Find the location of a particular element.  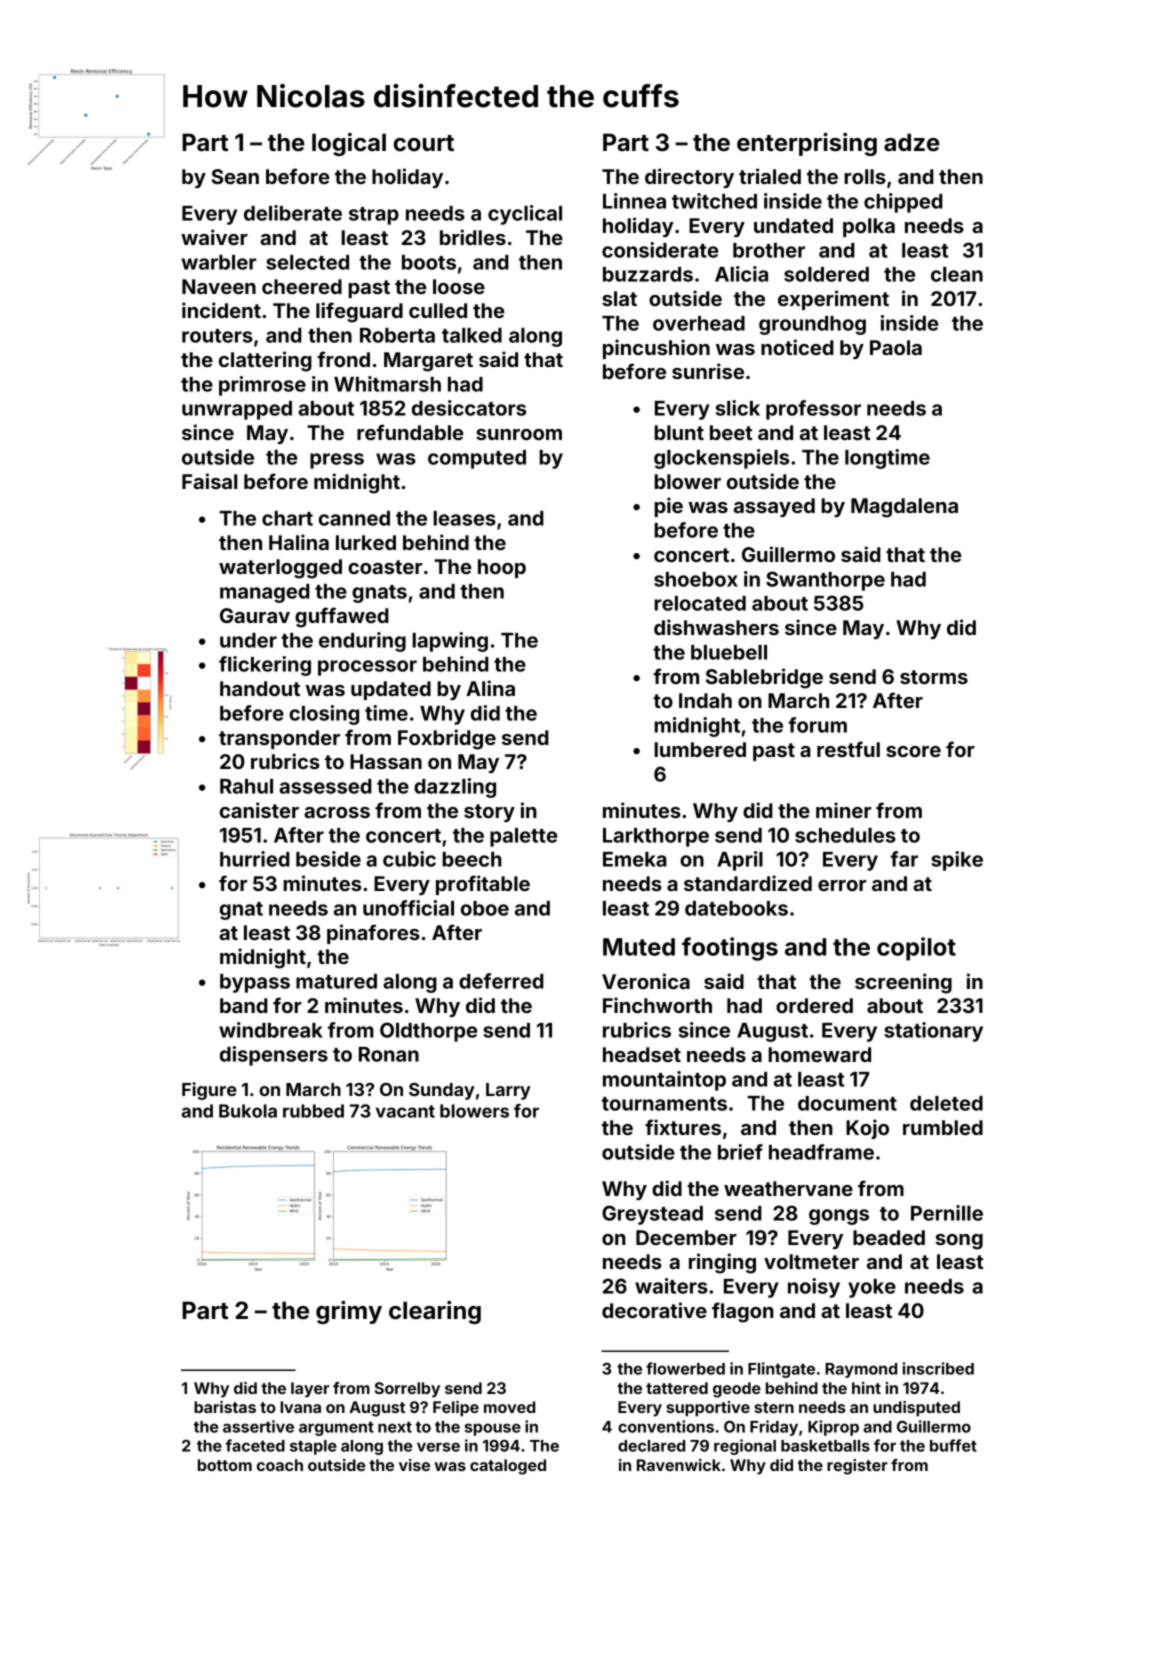

stationary is located at coordinates (933, 1032).
